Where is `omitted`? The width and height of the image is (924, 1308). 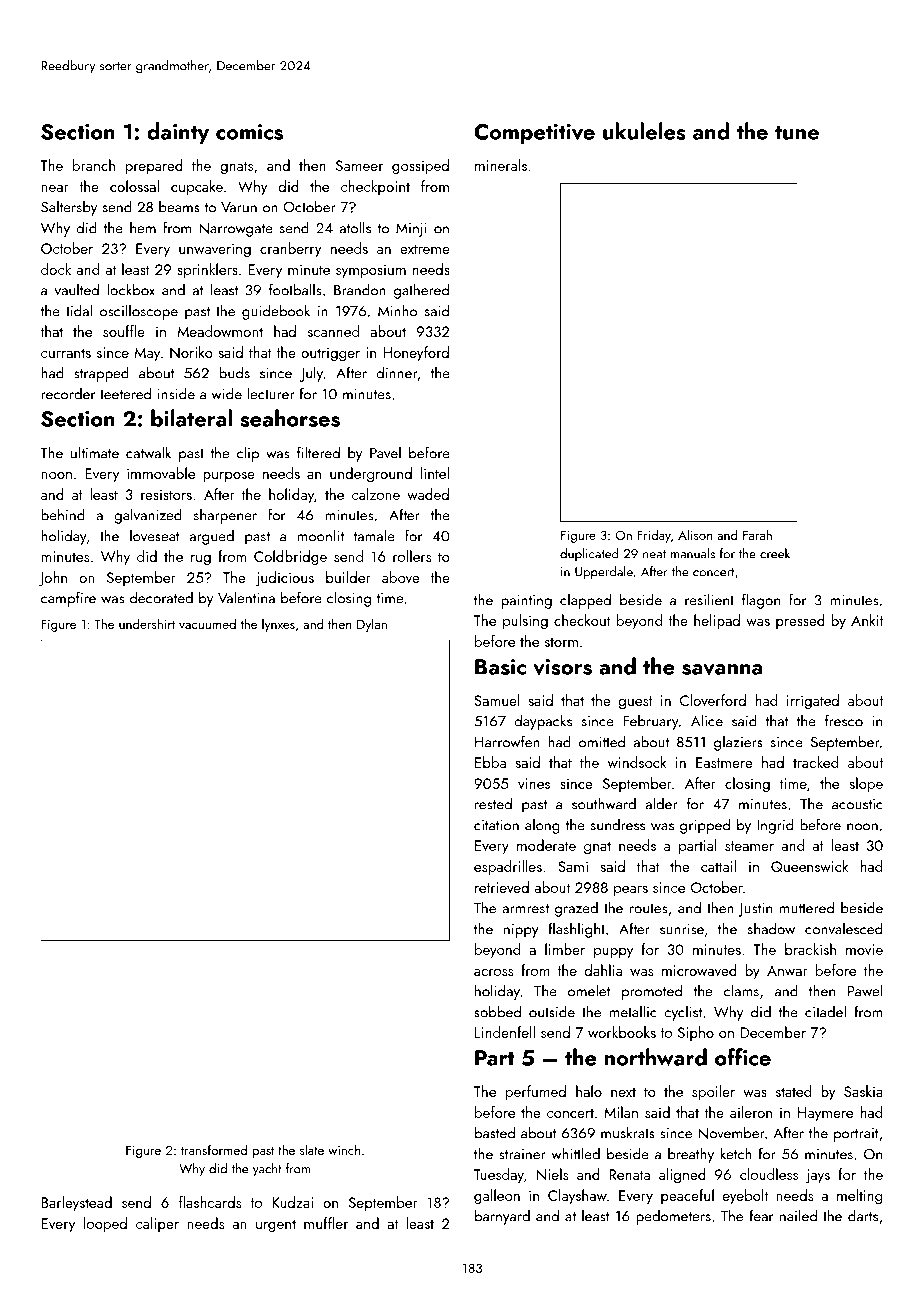
omitted is located at coordinates (602, 741).
